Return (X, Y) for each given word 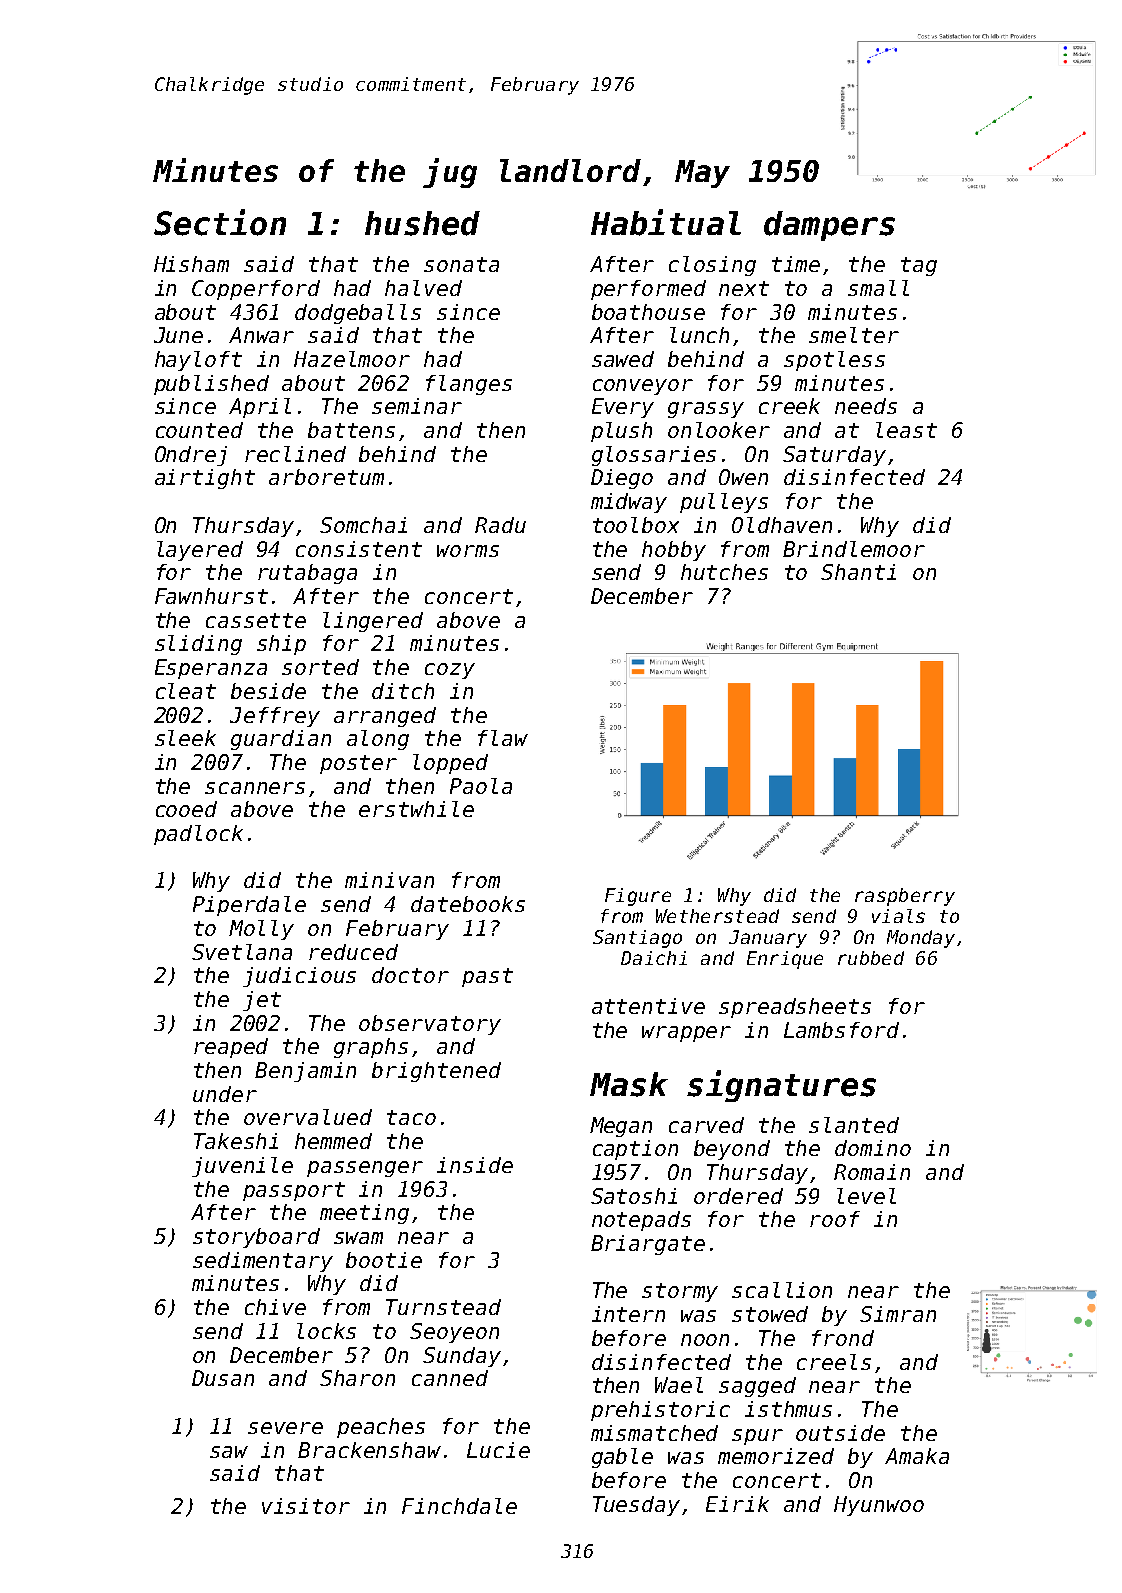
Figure (638, 897)
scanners (255, 788)
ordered (738, 1196)
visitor (306, 1506)
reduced (353, 952)
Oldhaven (782, 525)
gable (622, 1458)
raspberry (905, 897)
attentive (648, 1006)
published (211, 385)
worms (468, 551)
